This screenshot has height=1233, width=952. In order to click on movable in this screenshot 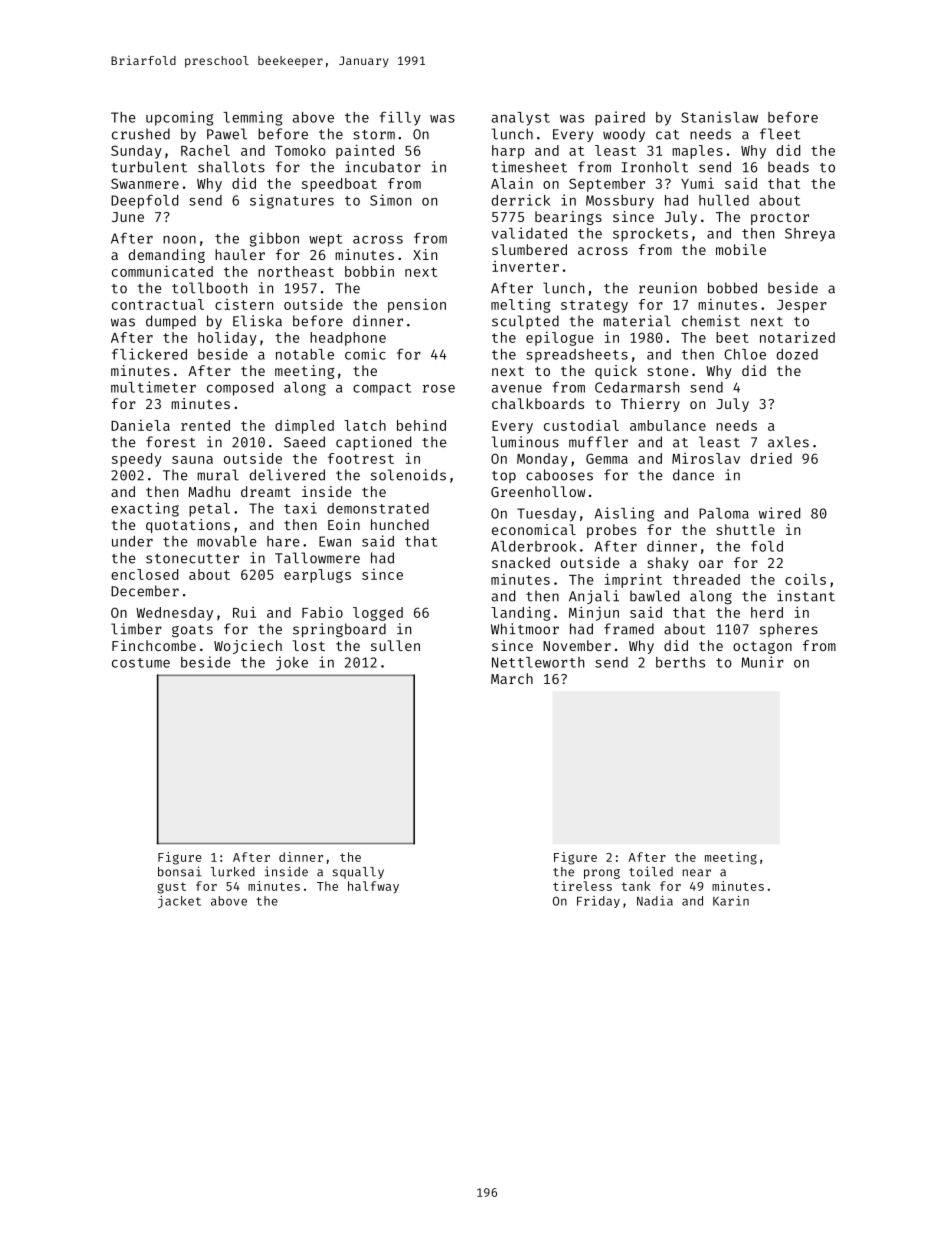, I will do `click(227, 541)`.
